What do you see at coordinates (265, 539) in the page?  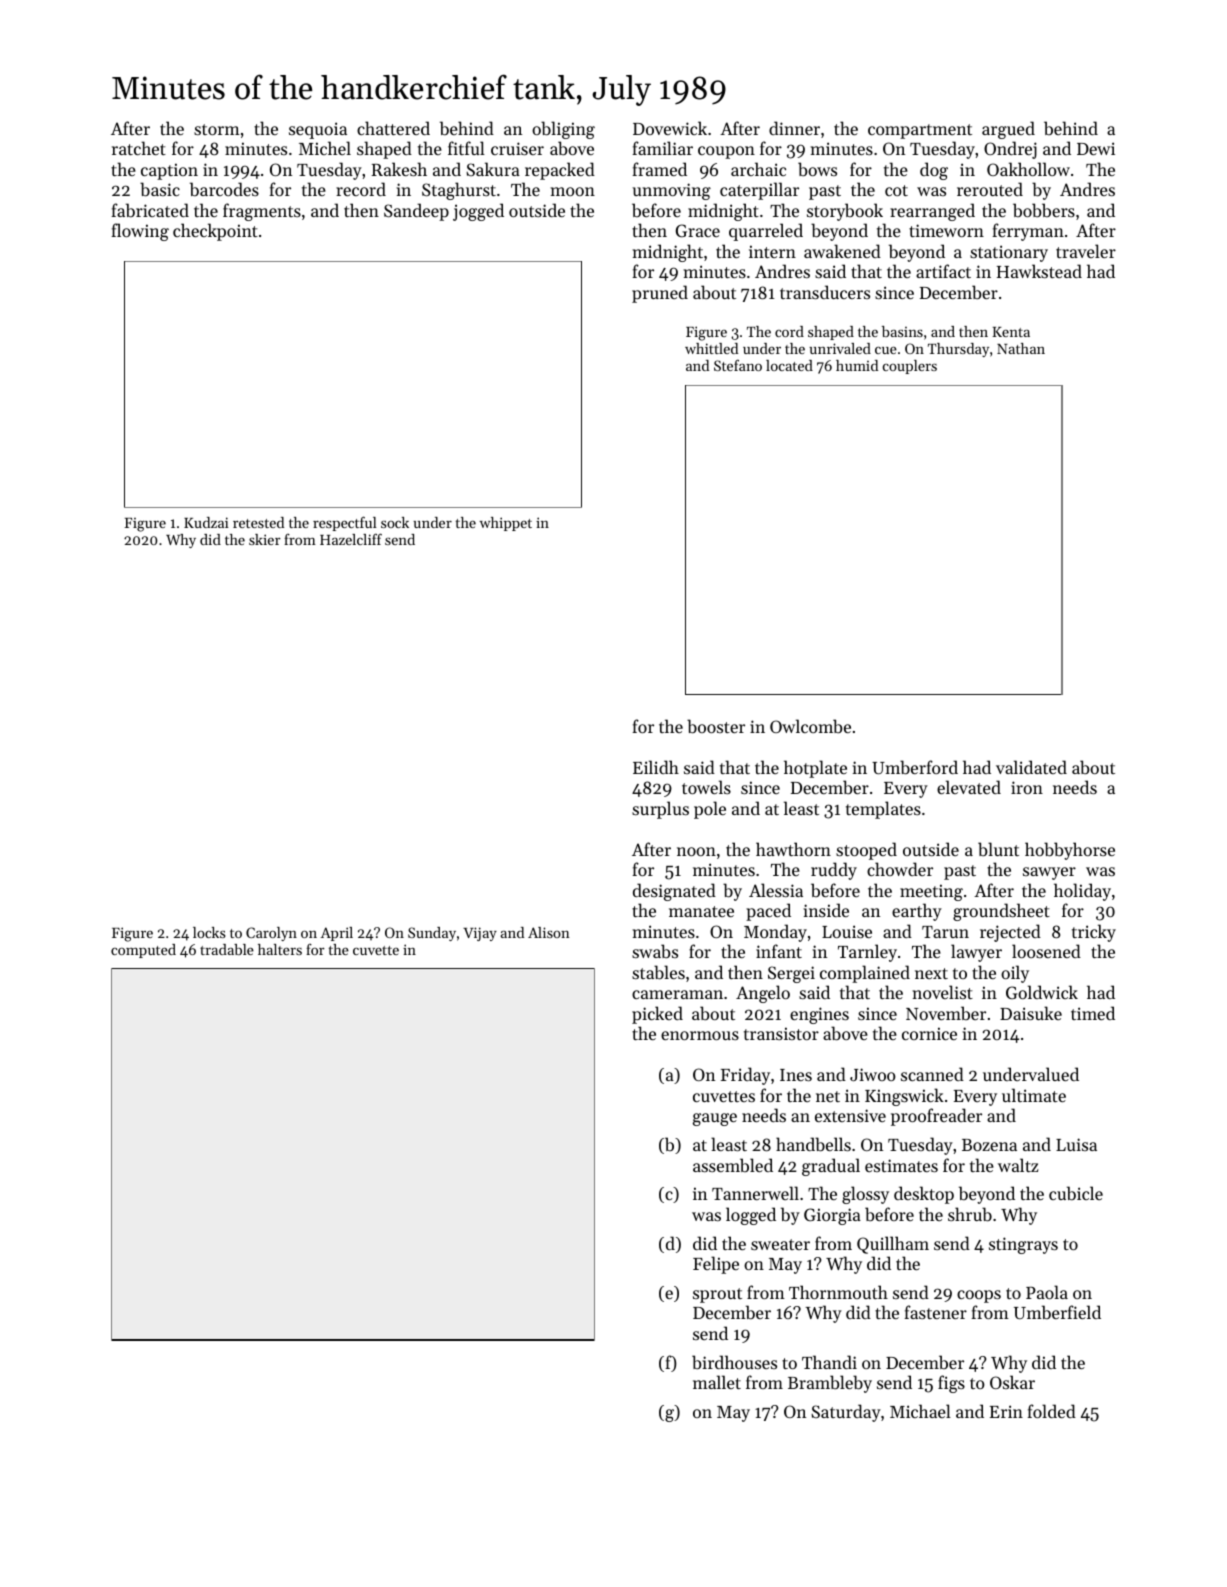 I see `skier` at bounding box center [265, 539].
